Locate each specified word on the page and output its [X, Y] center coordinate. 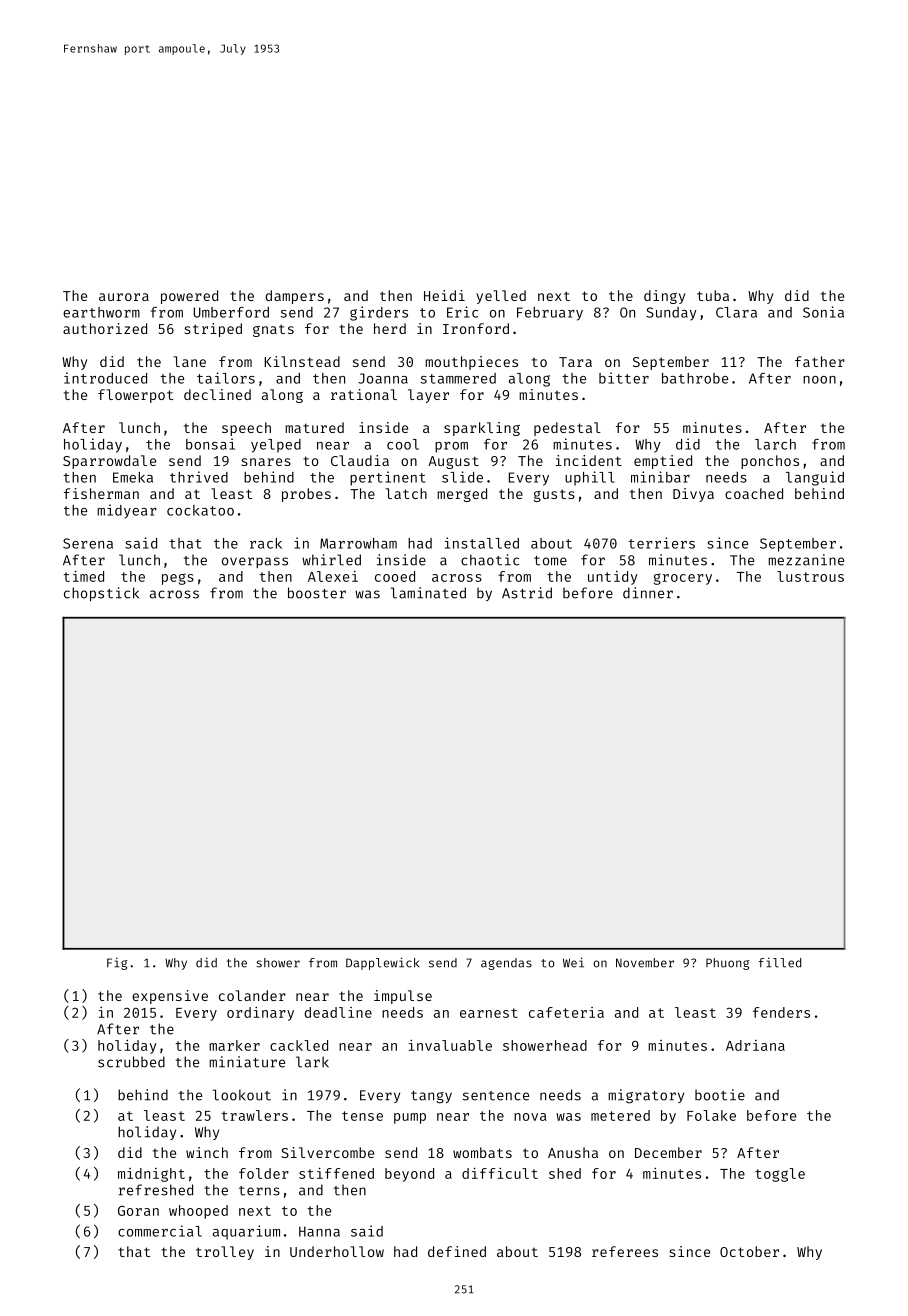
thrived [199, 477]
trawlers [254, 1115]
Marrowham [358, 543]
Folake [711, 1115]
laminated [428, 593]
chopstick [101, 594]
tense [362, 1116]
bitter [624, 378]
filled [779, 962]
